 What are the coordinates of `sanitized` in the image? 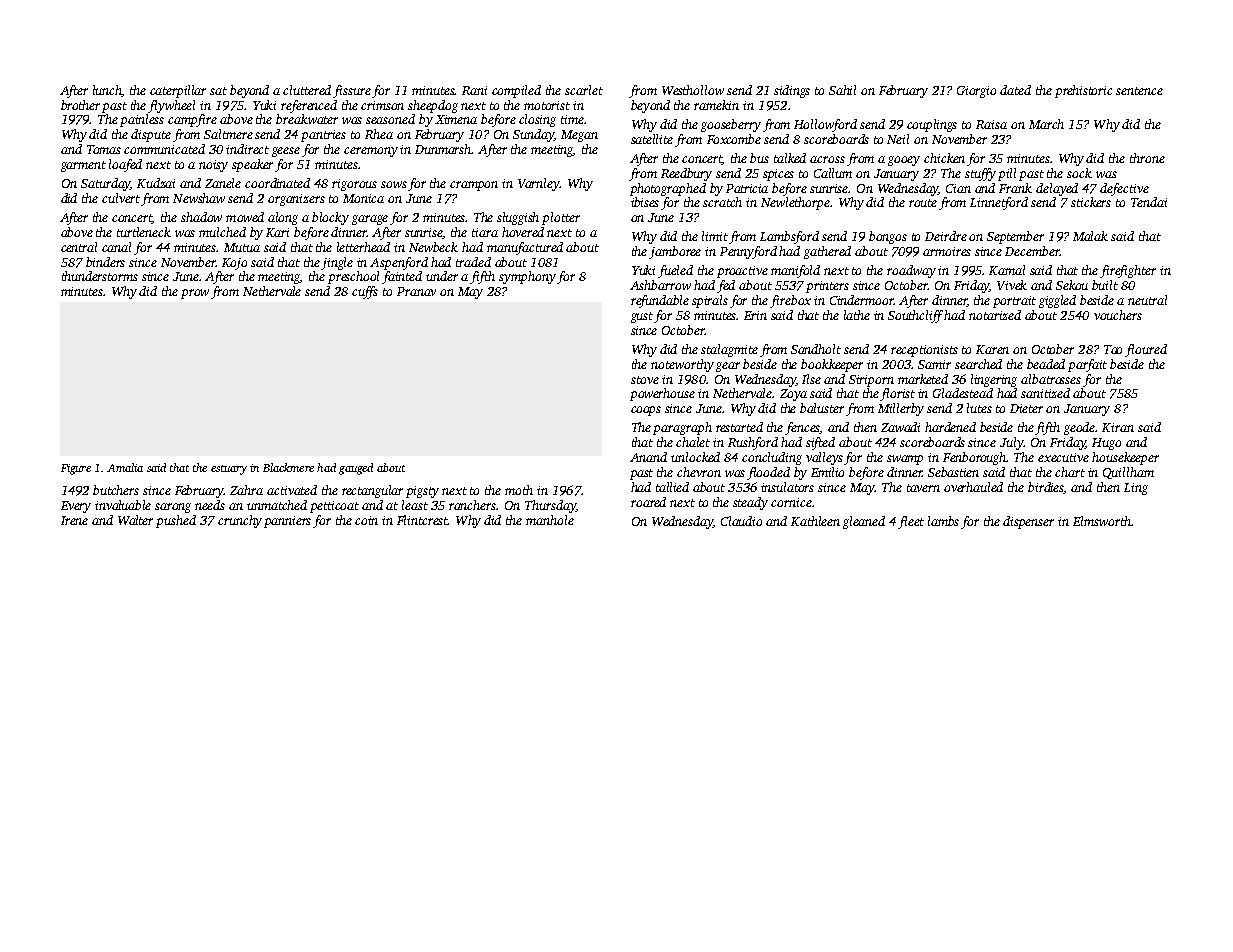 It's located at (1045, 393).
